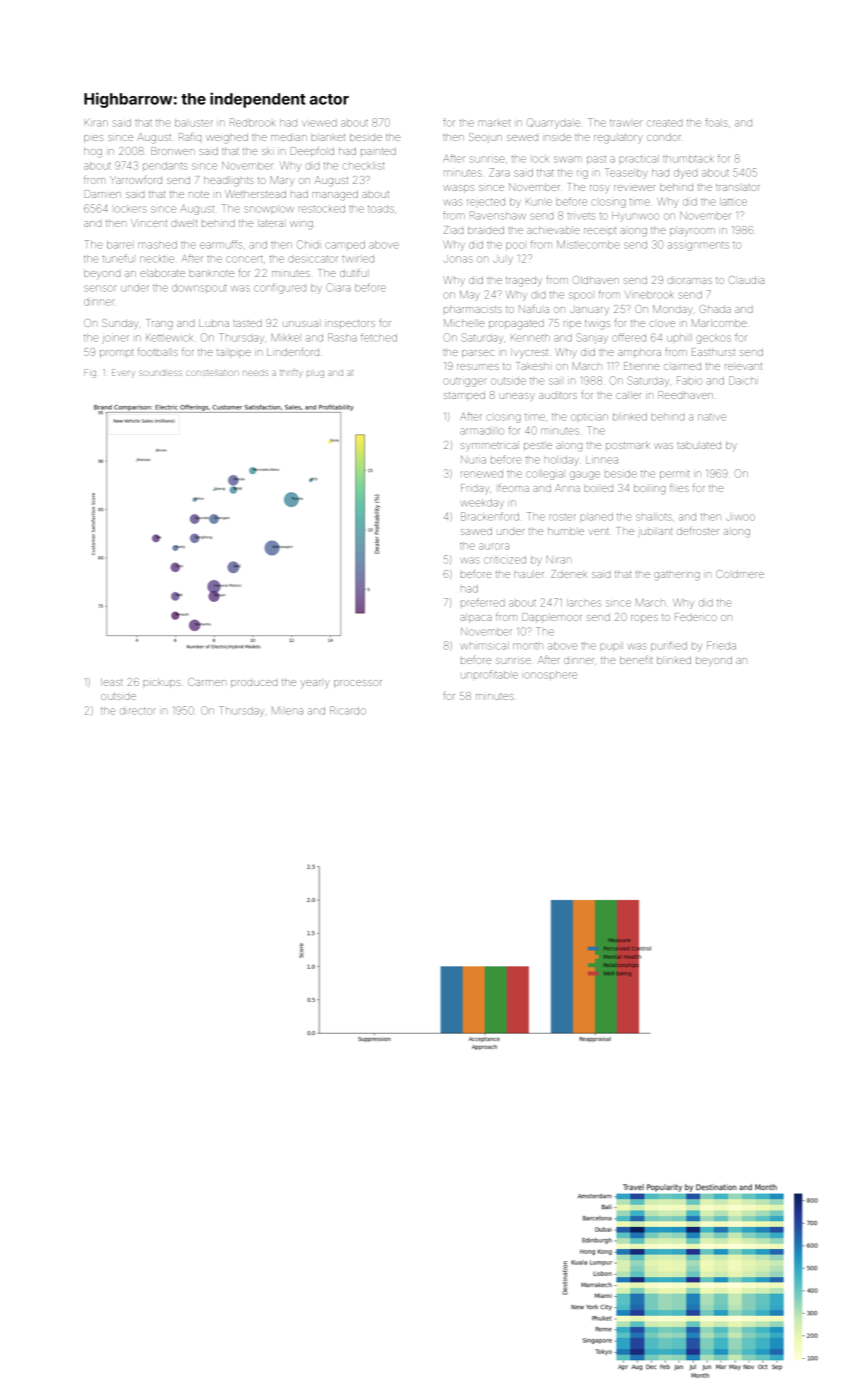  Describe the element at coordinates (495, 123) in the document. I see `market` at that location.
